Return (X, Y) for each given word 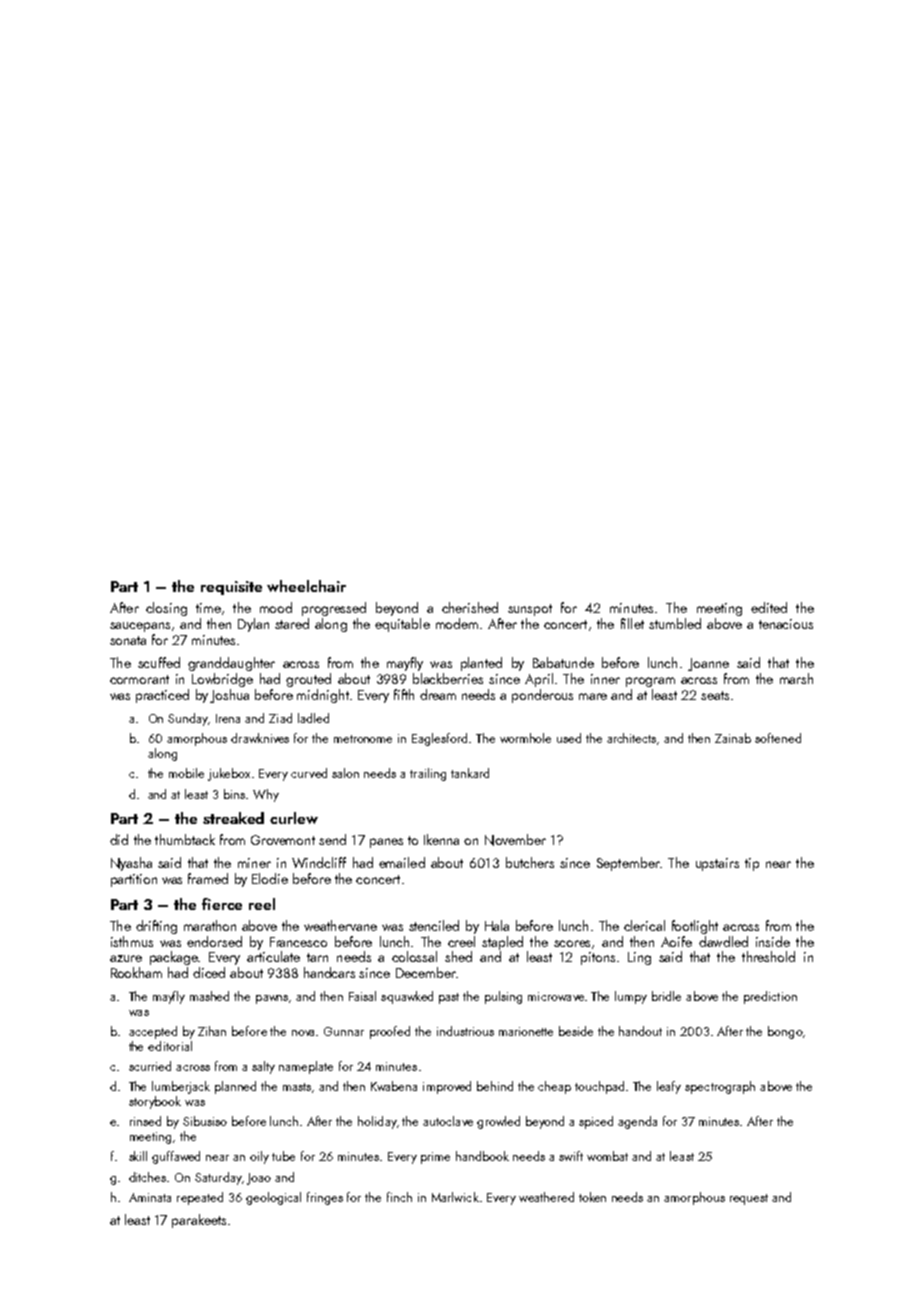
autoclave (448, 1121)
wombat (607, 1156)
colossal (414, 956)
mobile (186, 773)
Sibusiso (205, 1121)
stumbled (675, 623)
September (628, 864)
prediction (770, 997)
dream (438, 694)
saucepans (140, 627)
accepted (153, 1032)
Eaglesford (439, 739)
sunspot (530, 610)
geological (273, 1198)
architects (631, 738)
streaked (233, 818)
